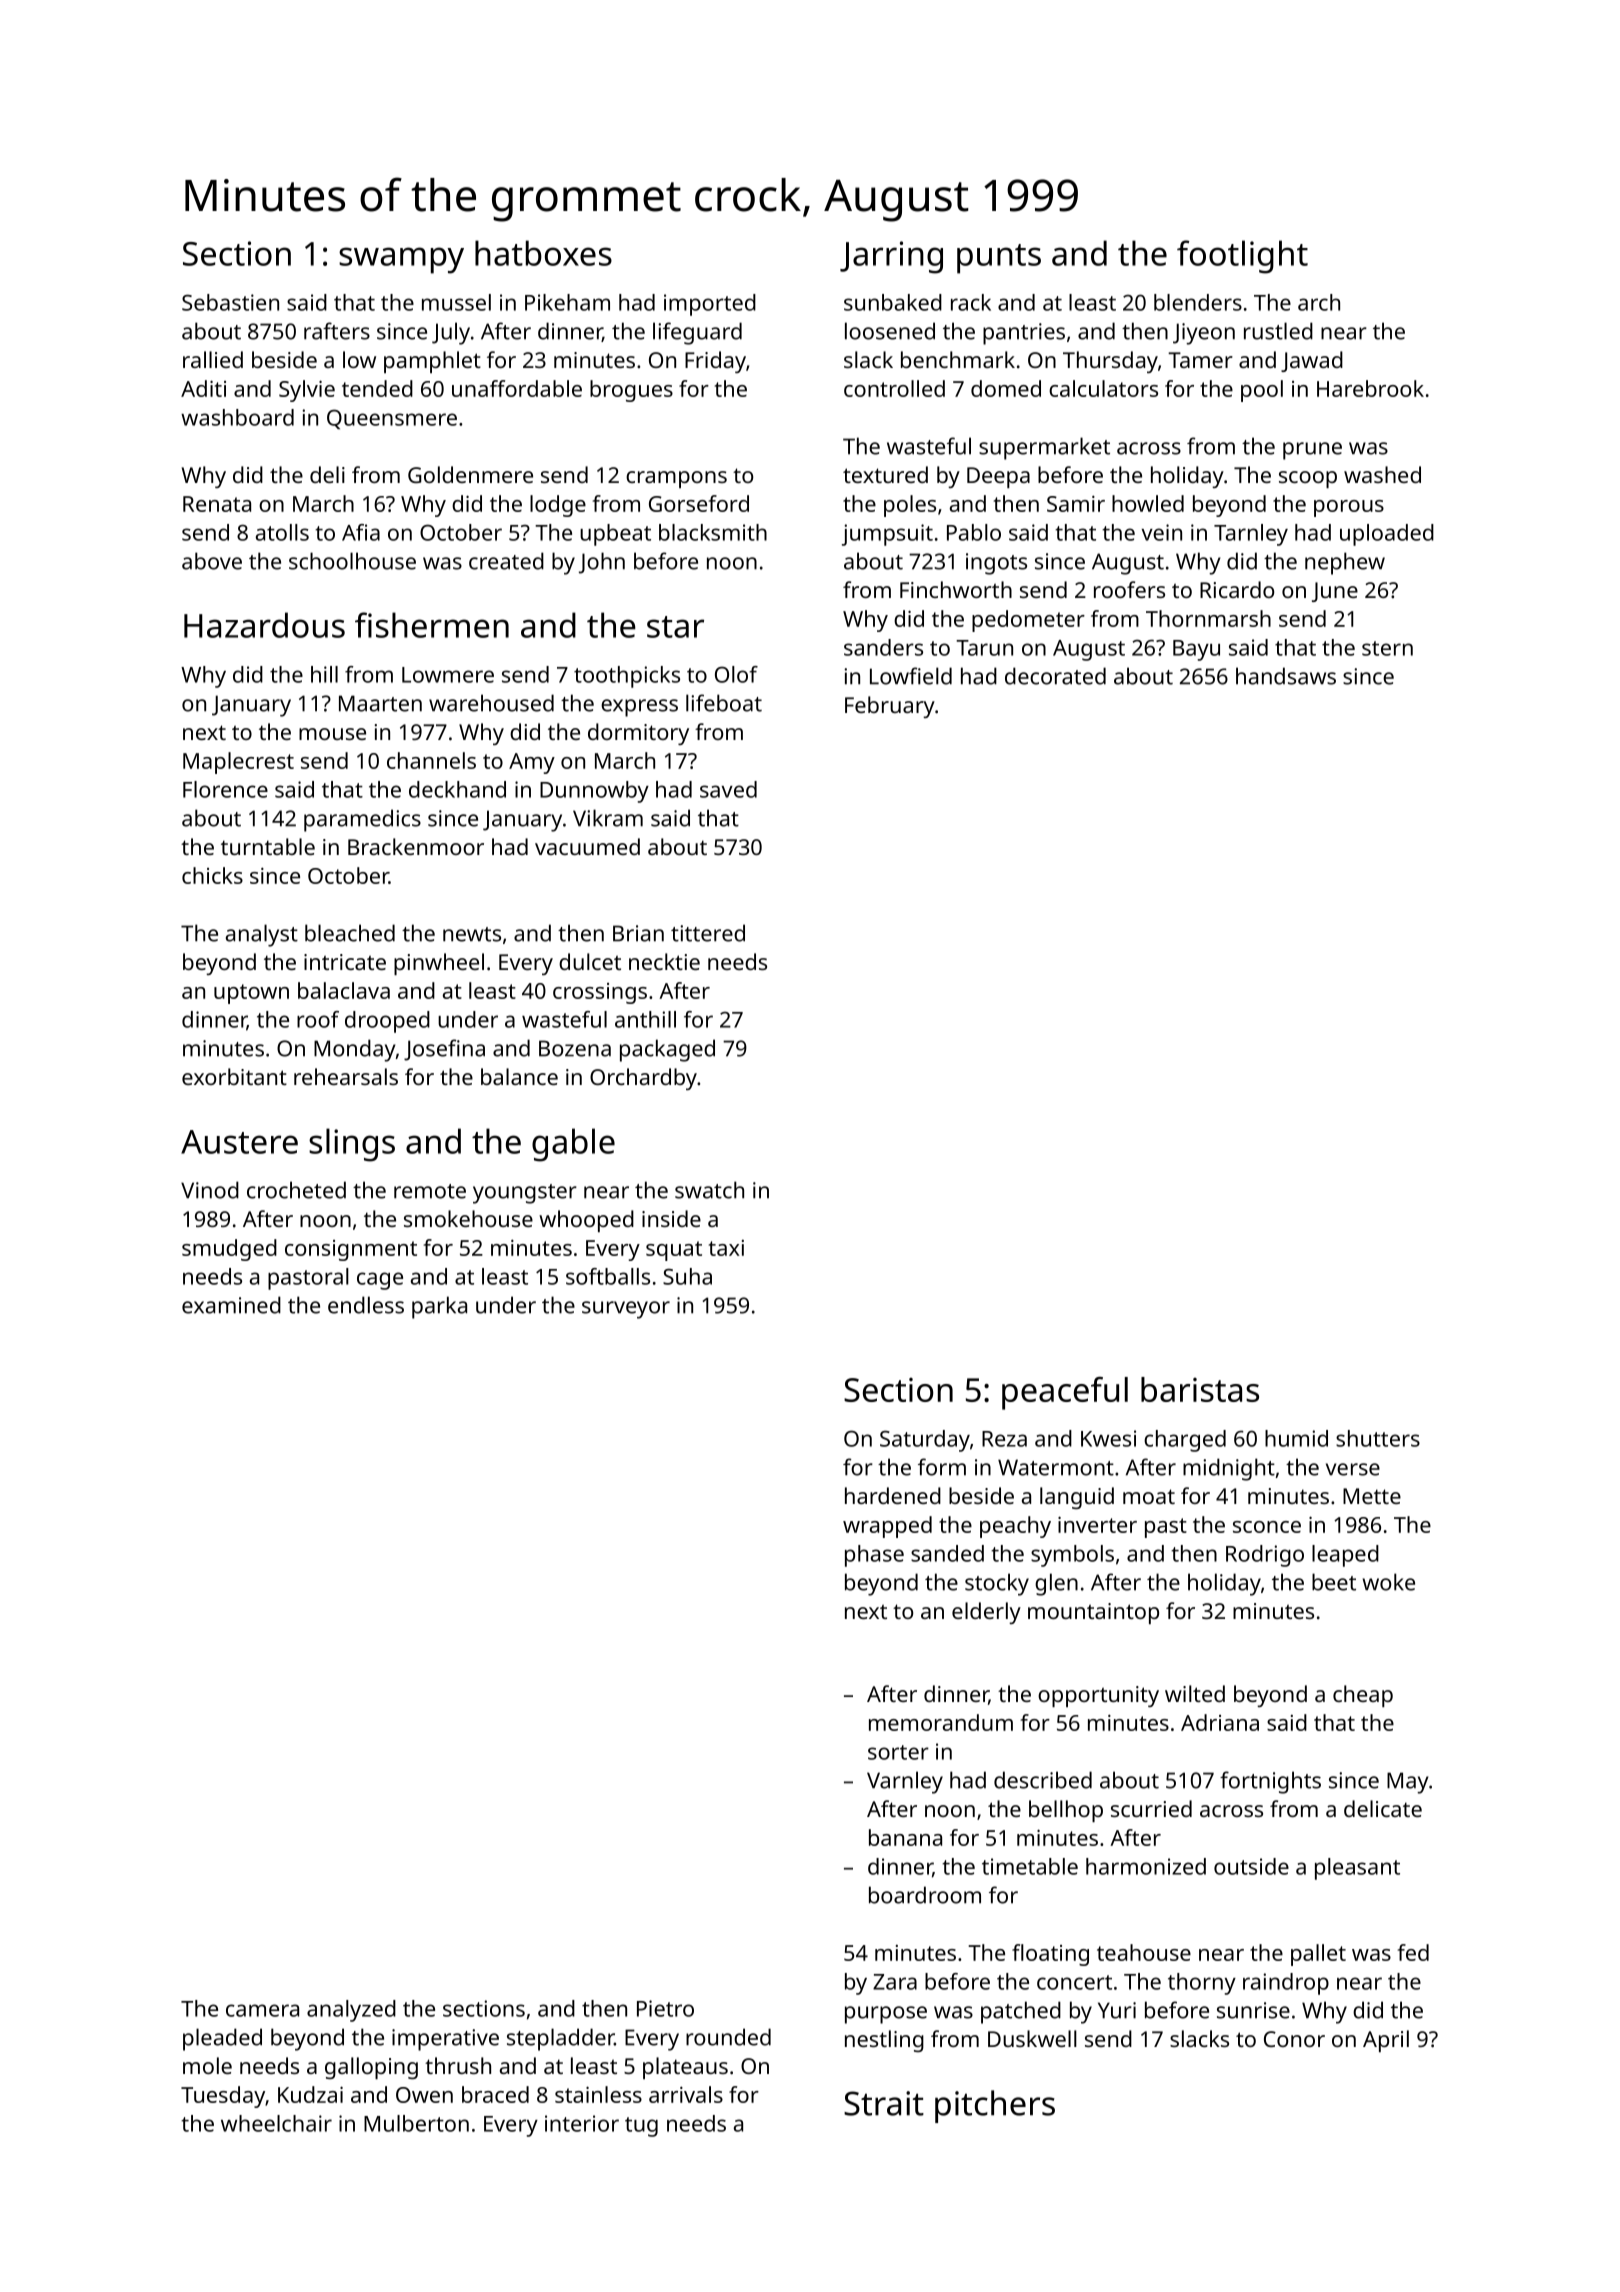 The height and width of the page is (2292, 1620). Describe the element at coordinates (667, 1050) in the page. I see `packaged` at that location.
